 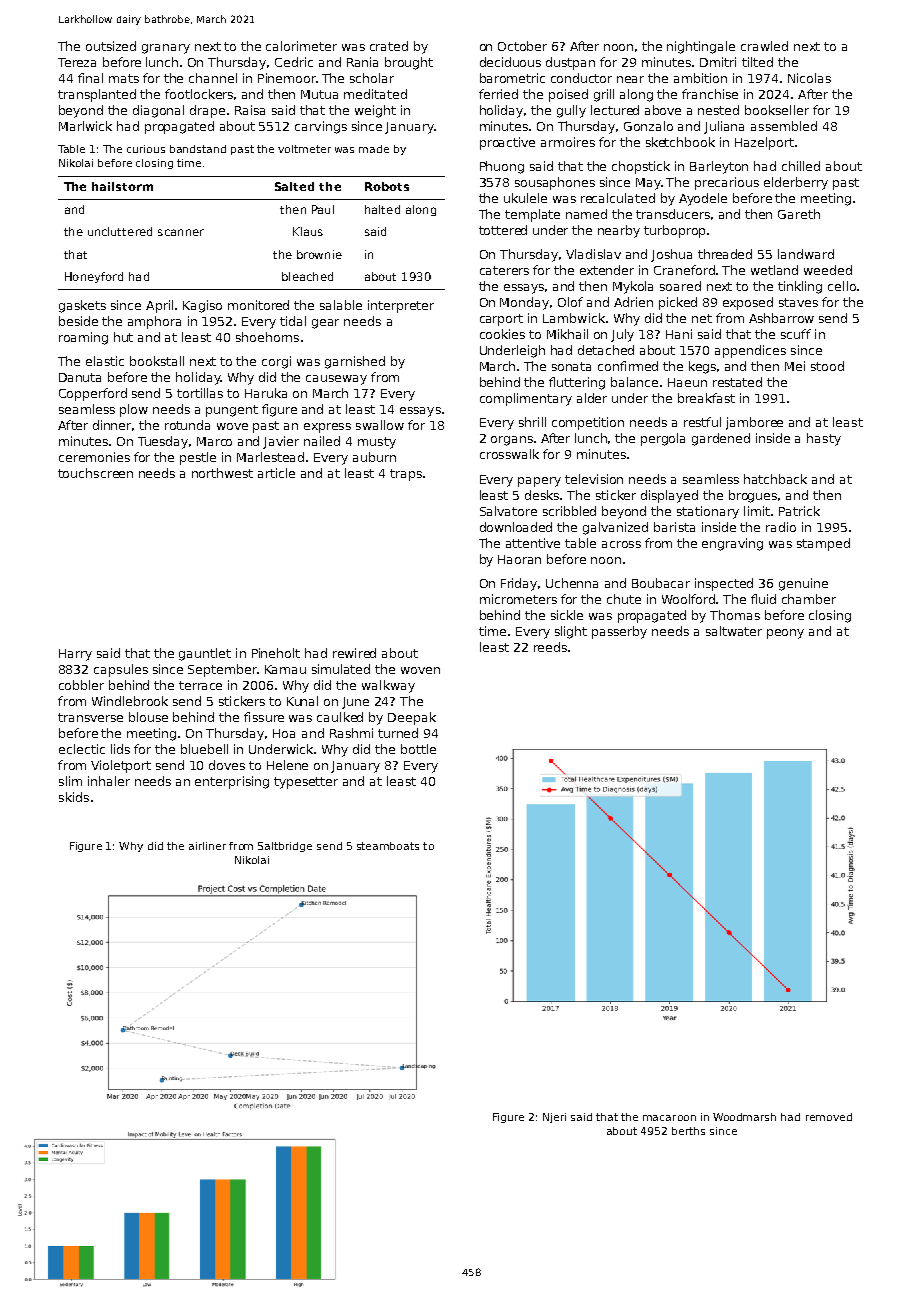 I want to click on Saltbridge, so click(x=285, y=847).
